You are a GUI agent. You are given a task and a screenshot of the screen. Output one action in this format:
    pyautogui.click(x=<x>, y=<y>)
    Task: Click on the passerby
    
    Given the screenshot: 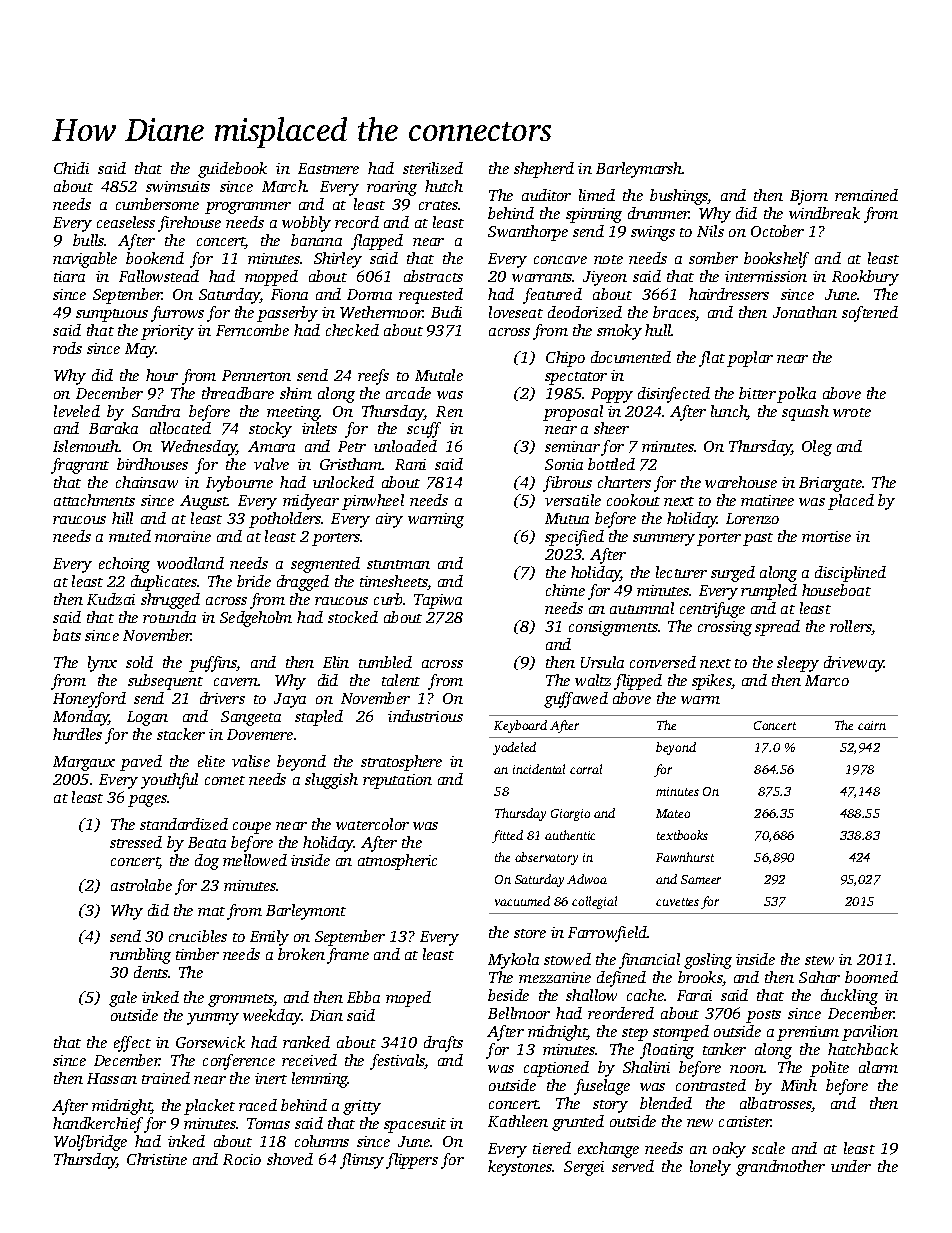 What is the action you would take?
    pyautogui.click(x=287, y=314)
